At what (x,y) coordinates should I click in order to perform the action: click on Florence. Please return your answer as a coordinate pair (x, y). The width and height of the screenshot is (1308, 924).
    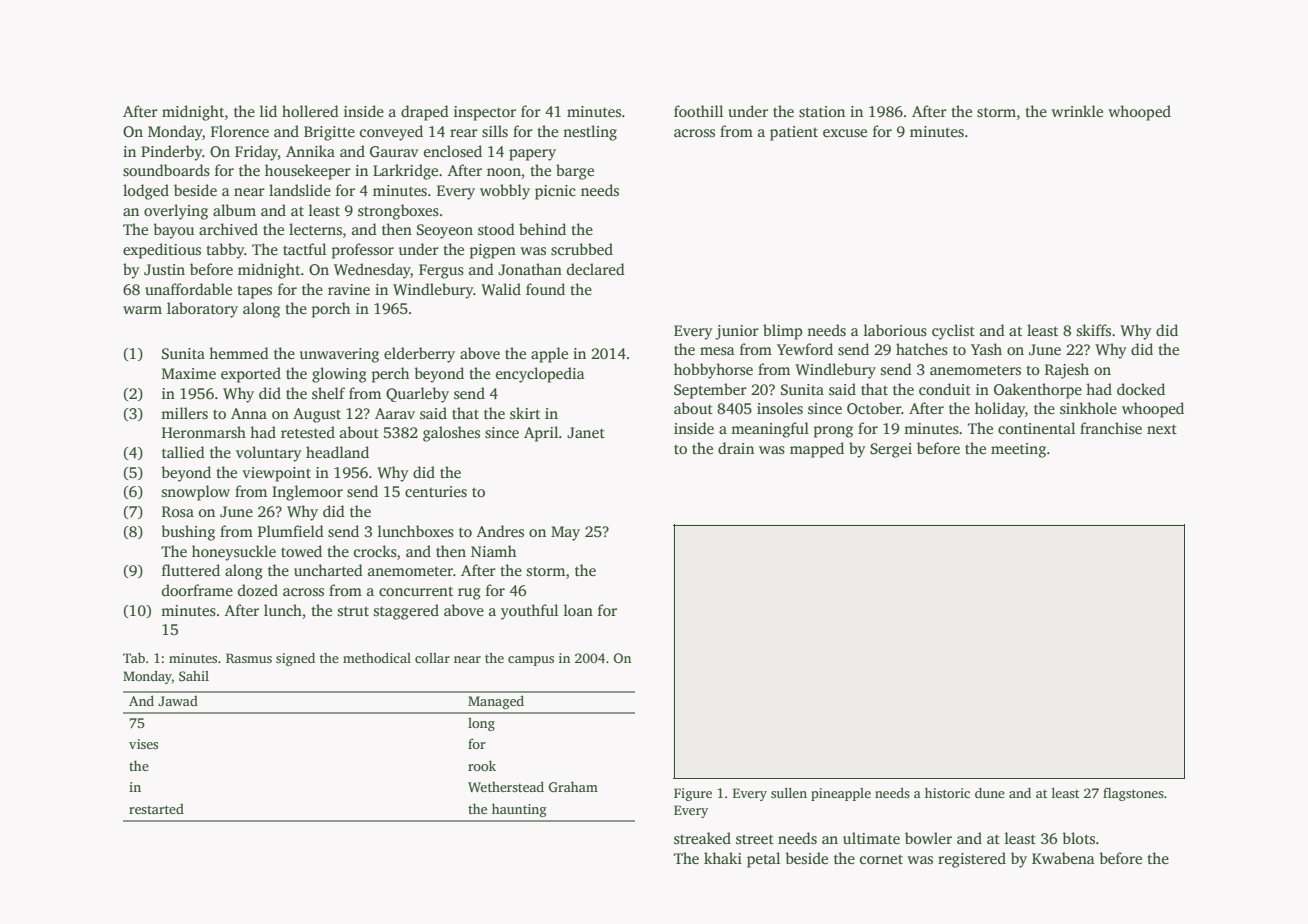
    Looking at the image, I should click on (240, 131).
